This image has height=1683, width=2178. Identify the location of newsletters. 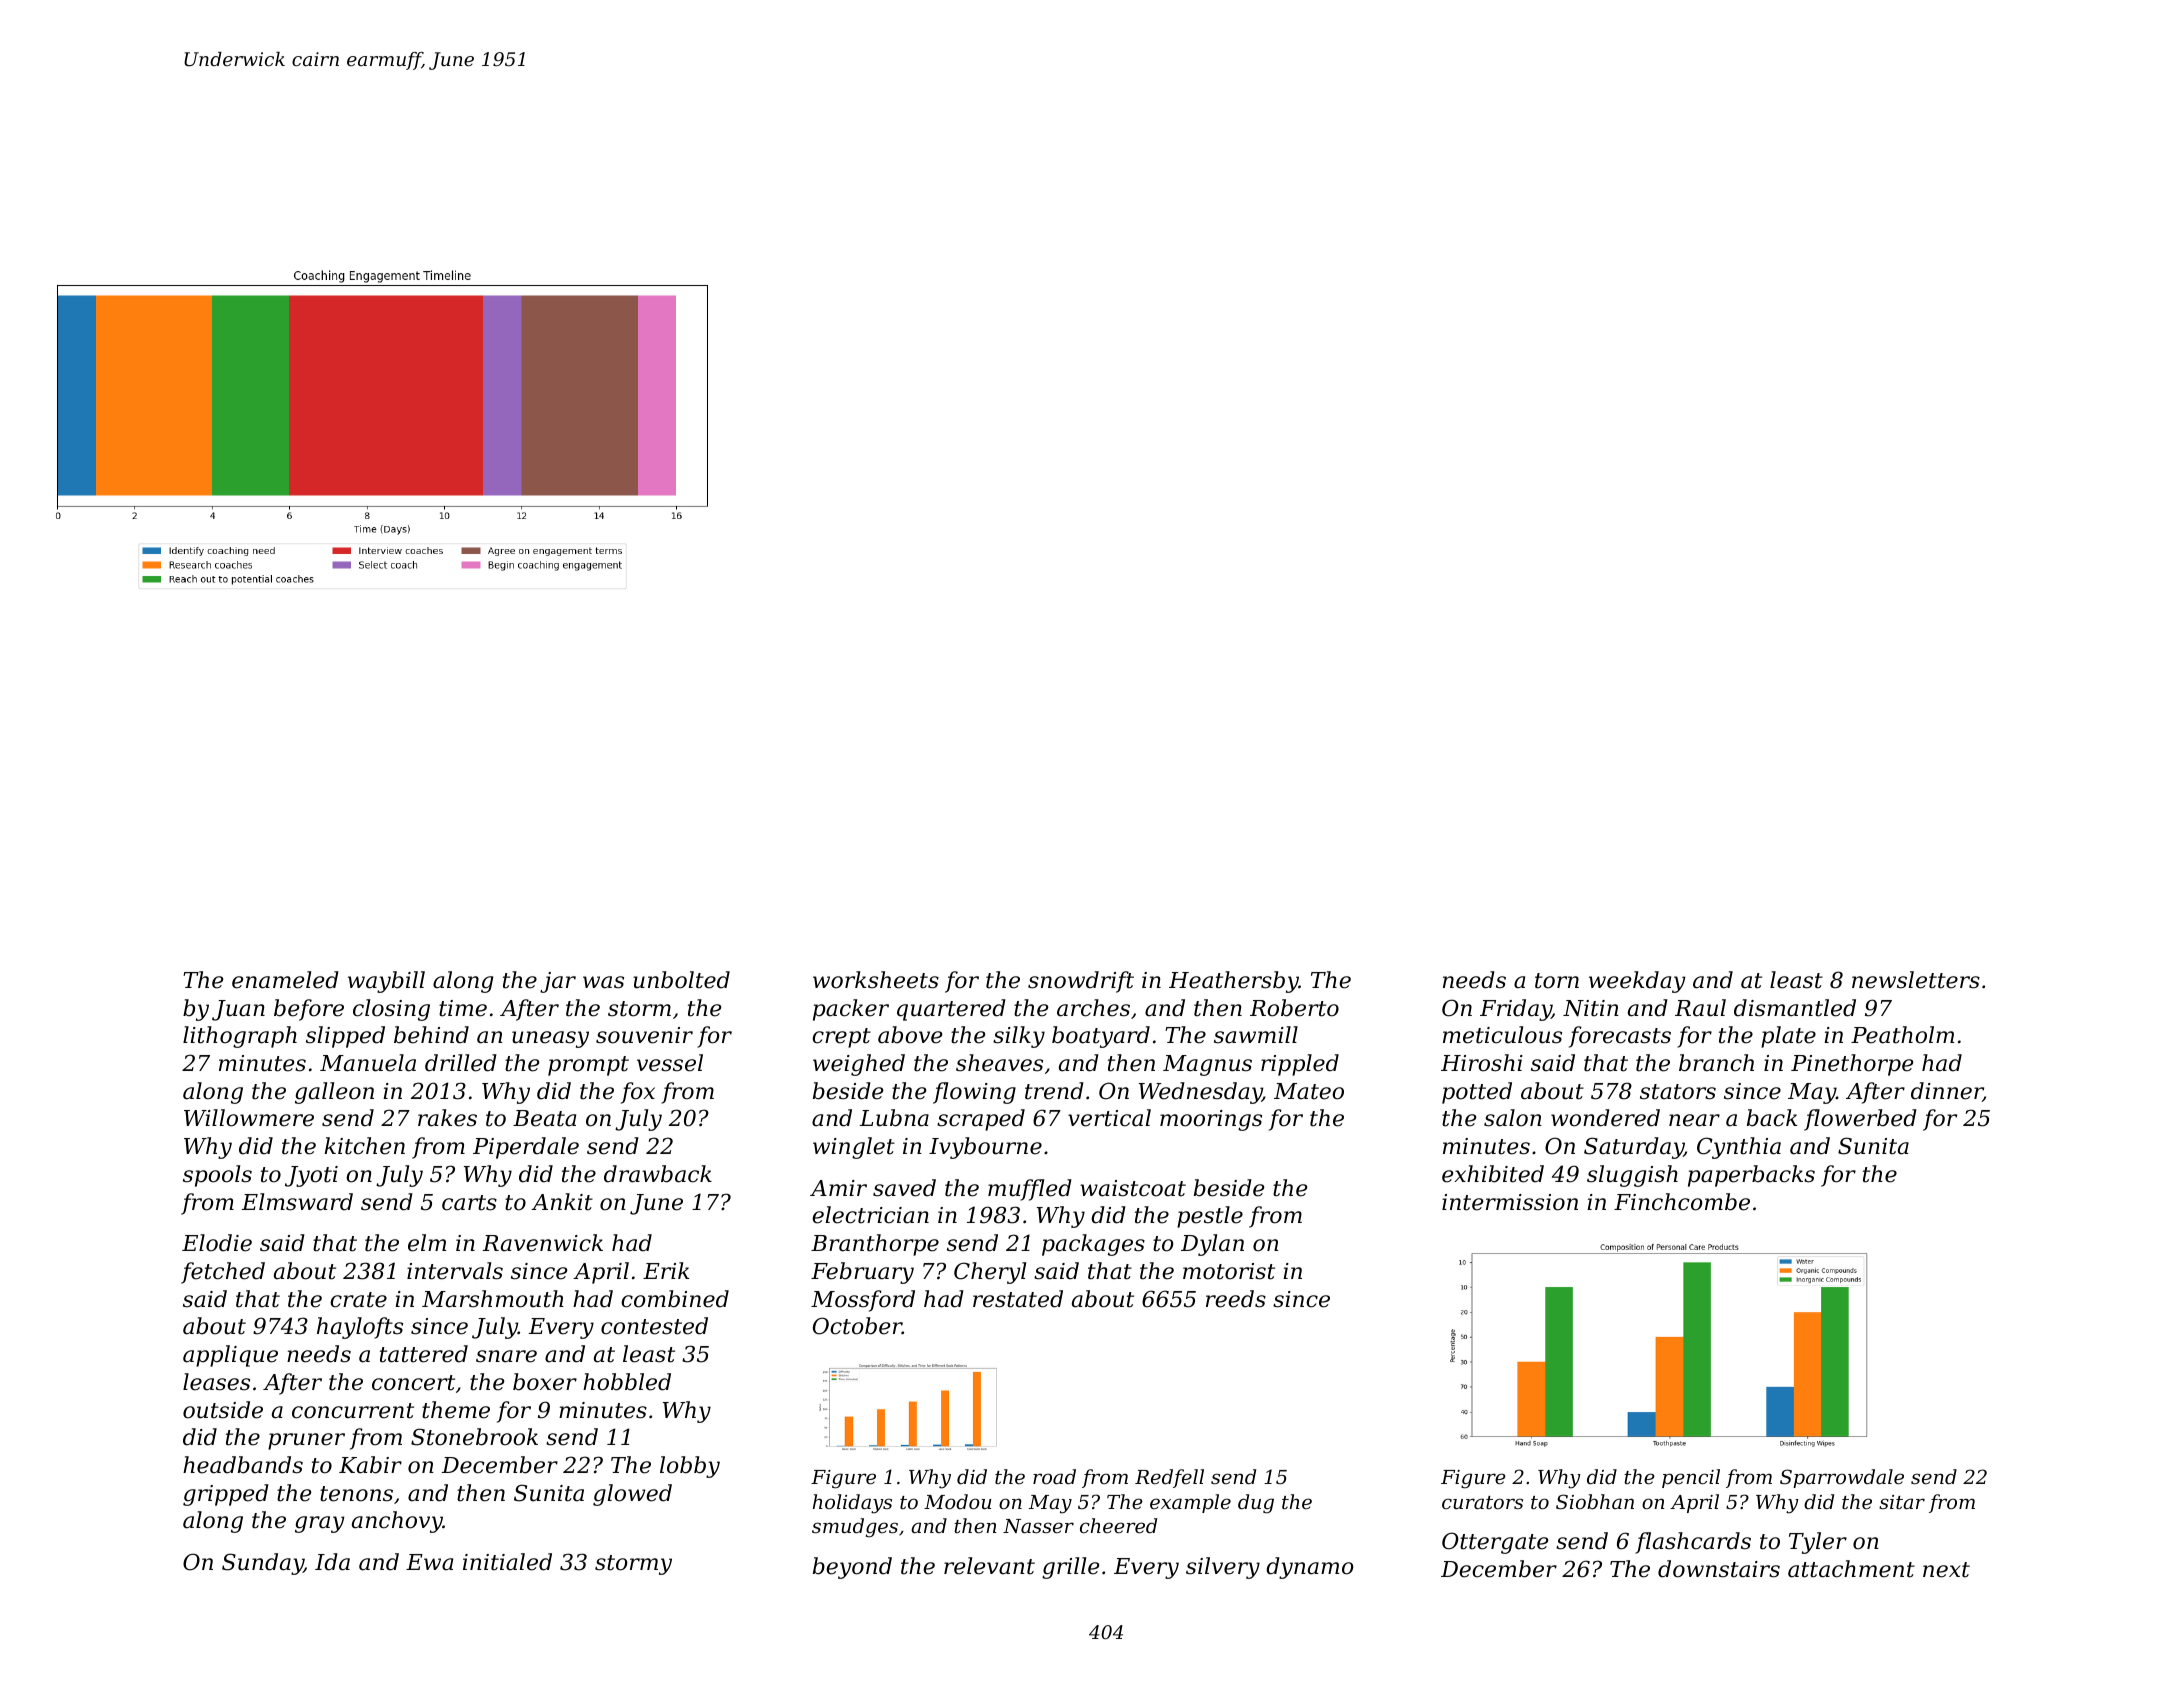
(1916, 980).
